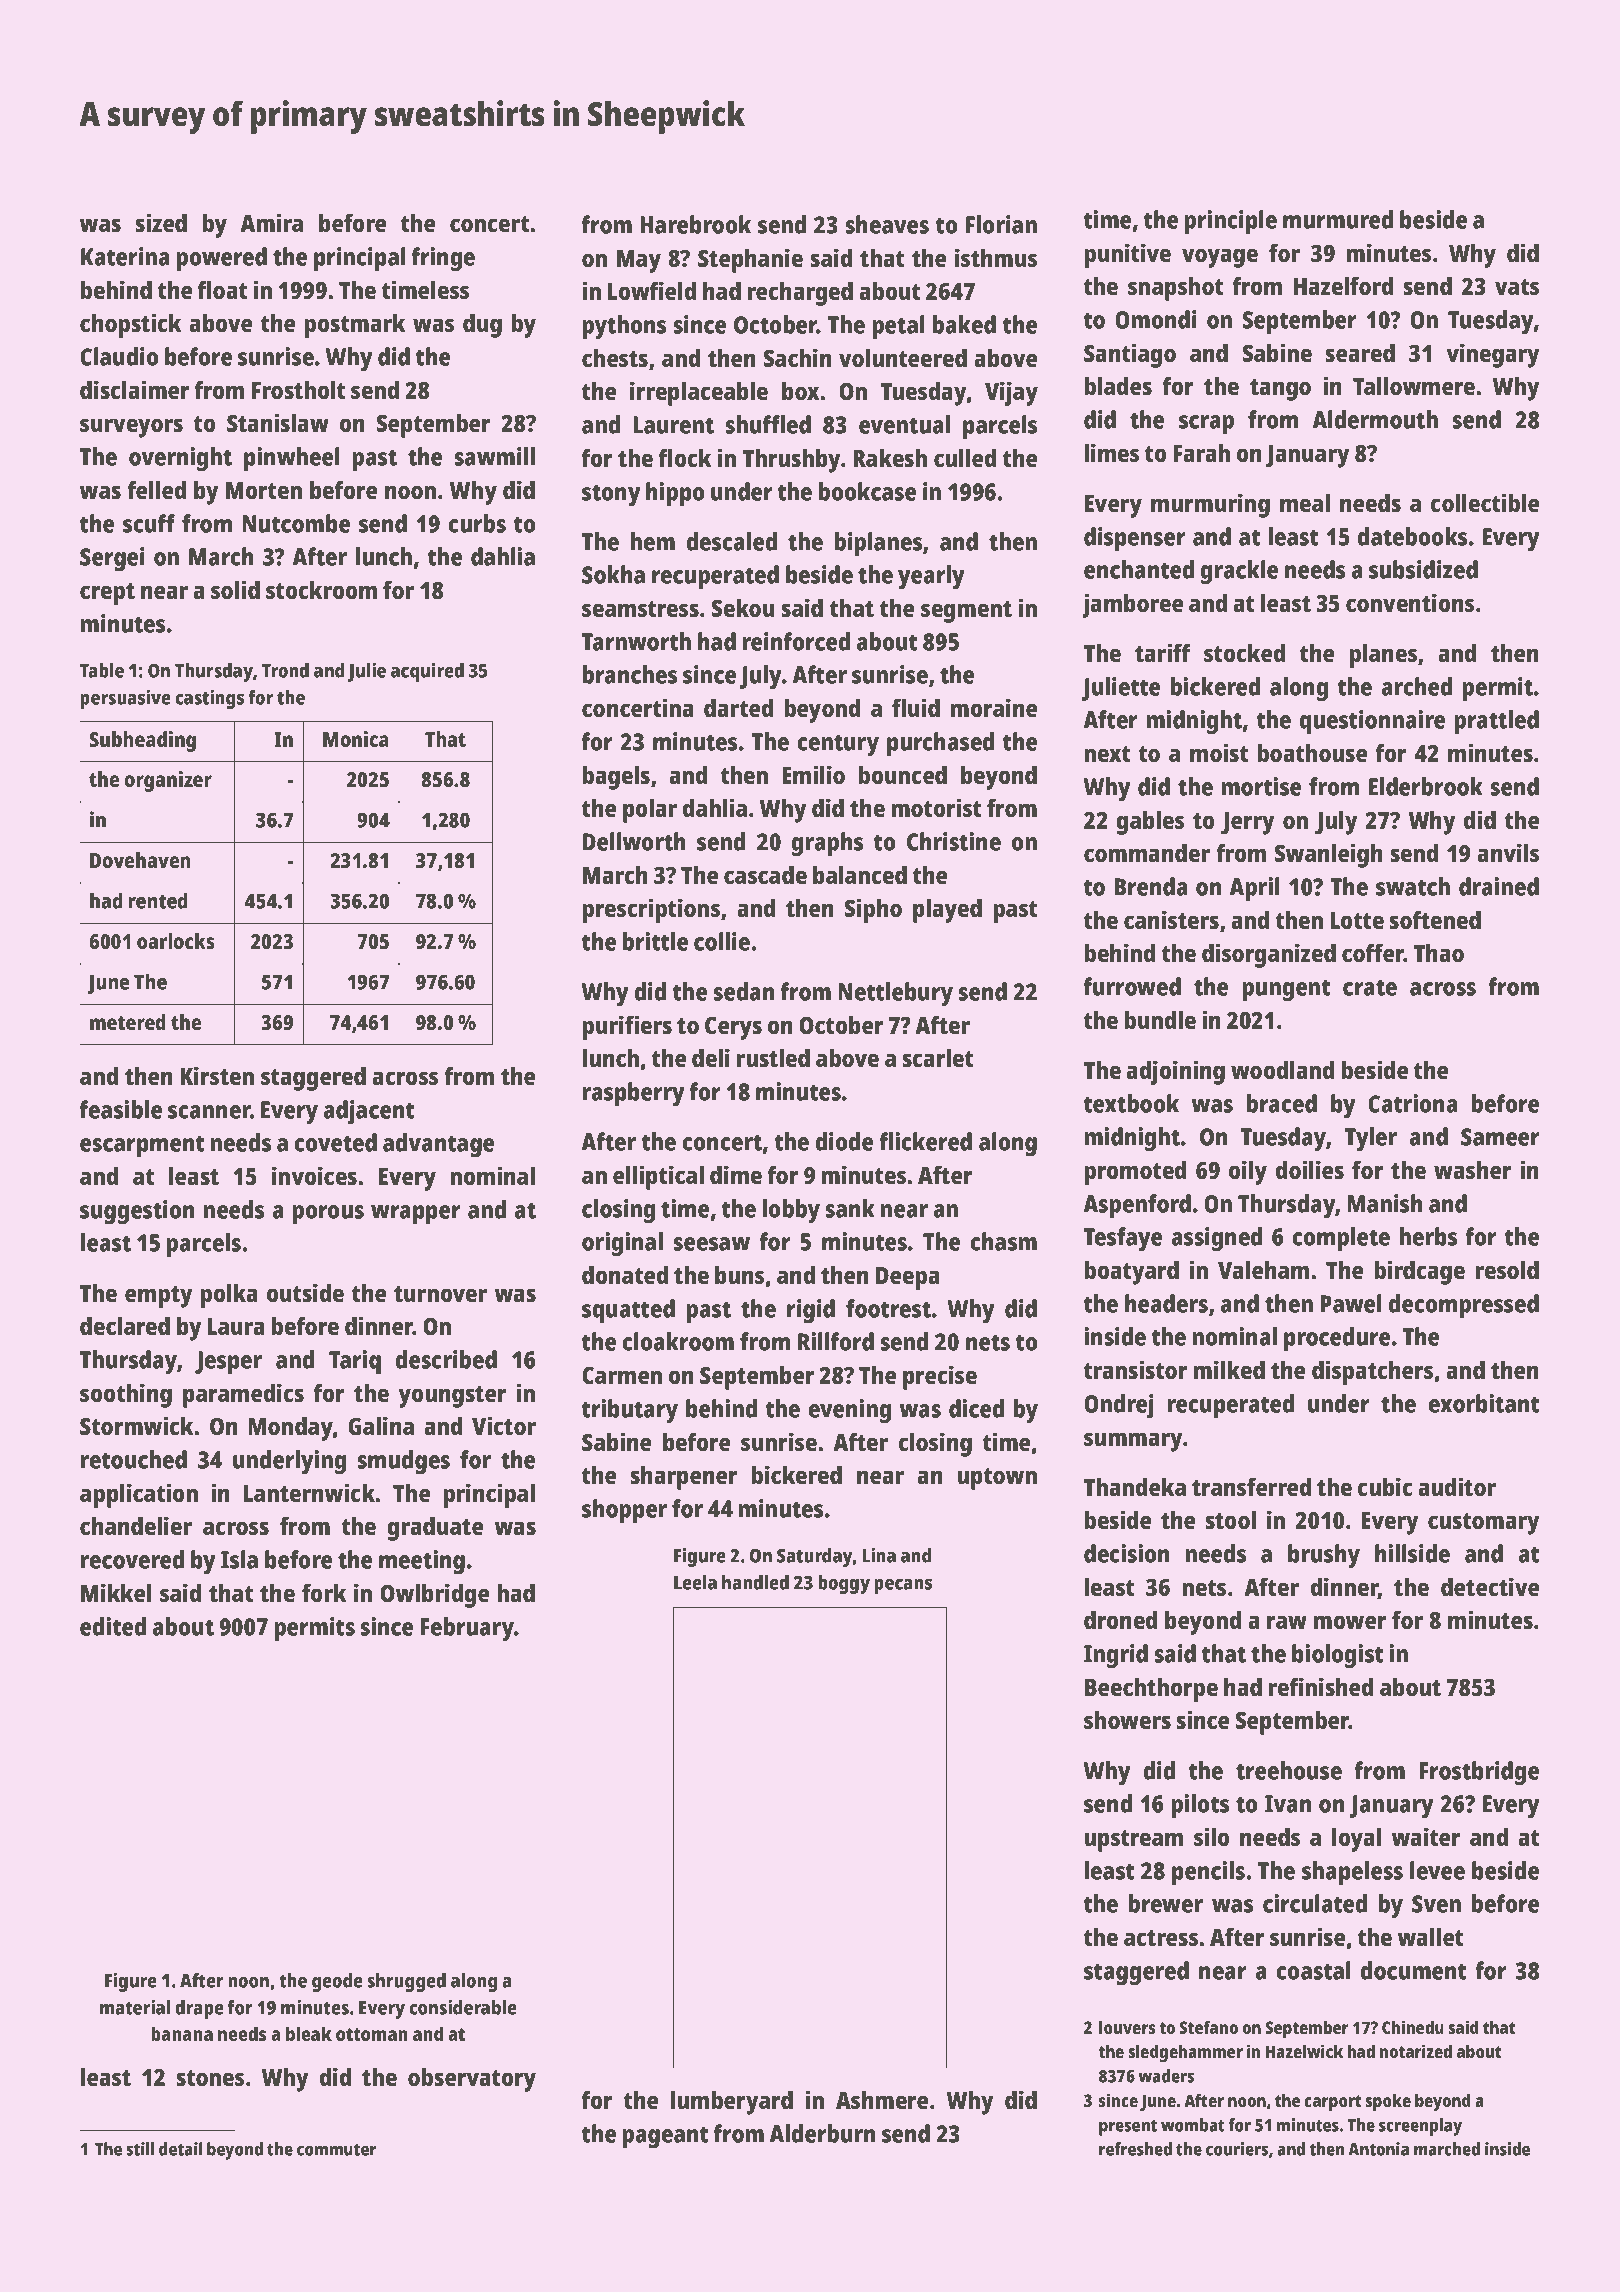 Image resolution: width=1620 pixels, height=2292 pixels. Describe the element at coordinates (940, 1377) in the screenshot. I see `precise` at that location.
